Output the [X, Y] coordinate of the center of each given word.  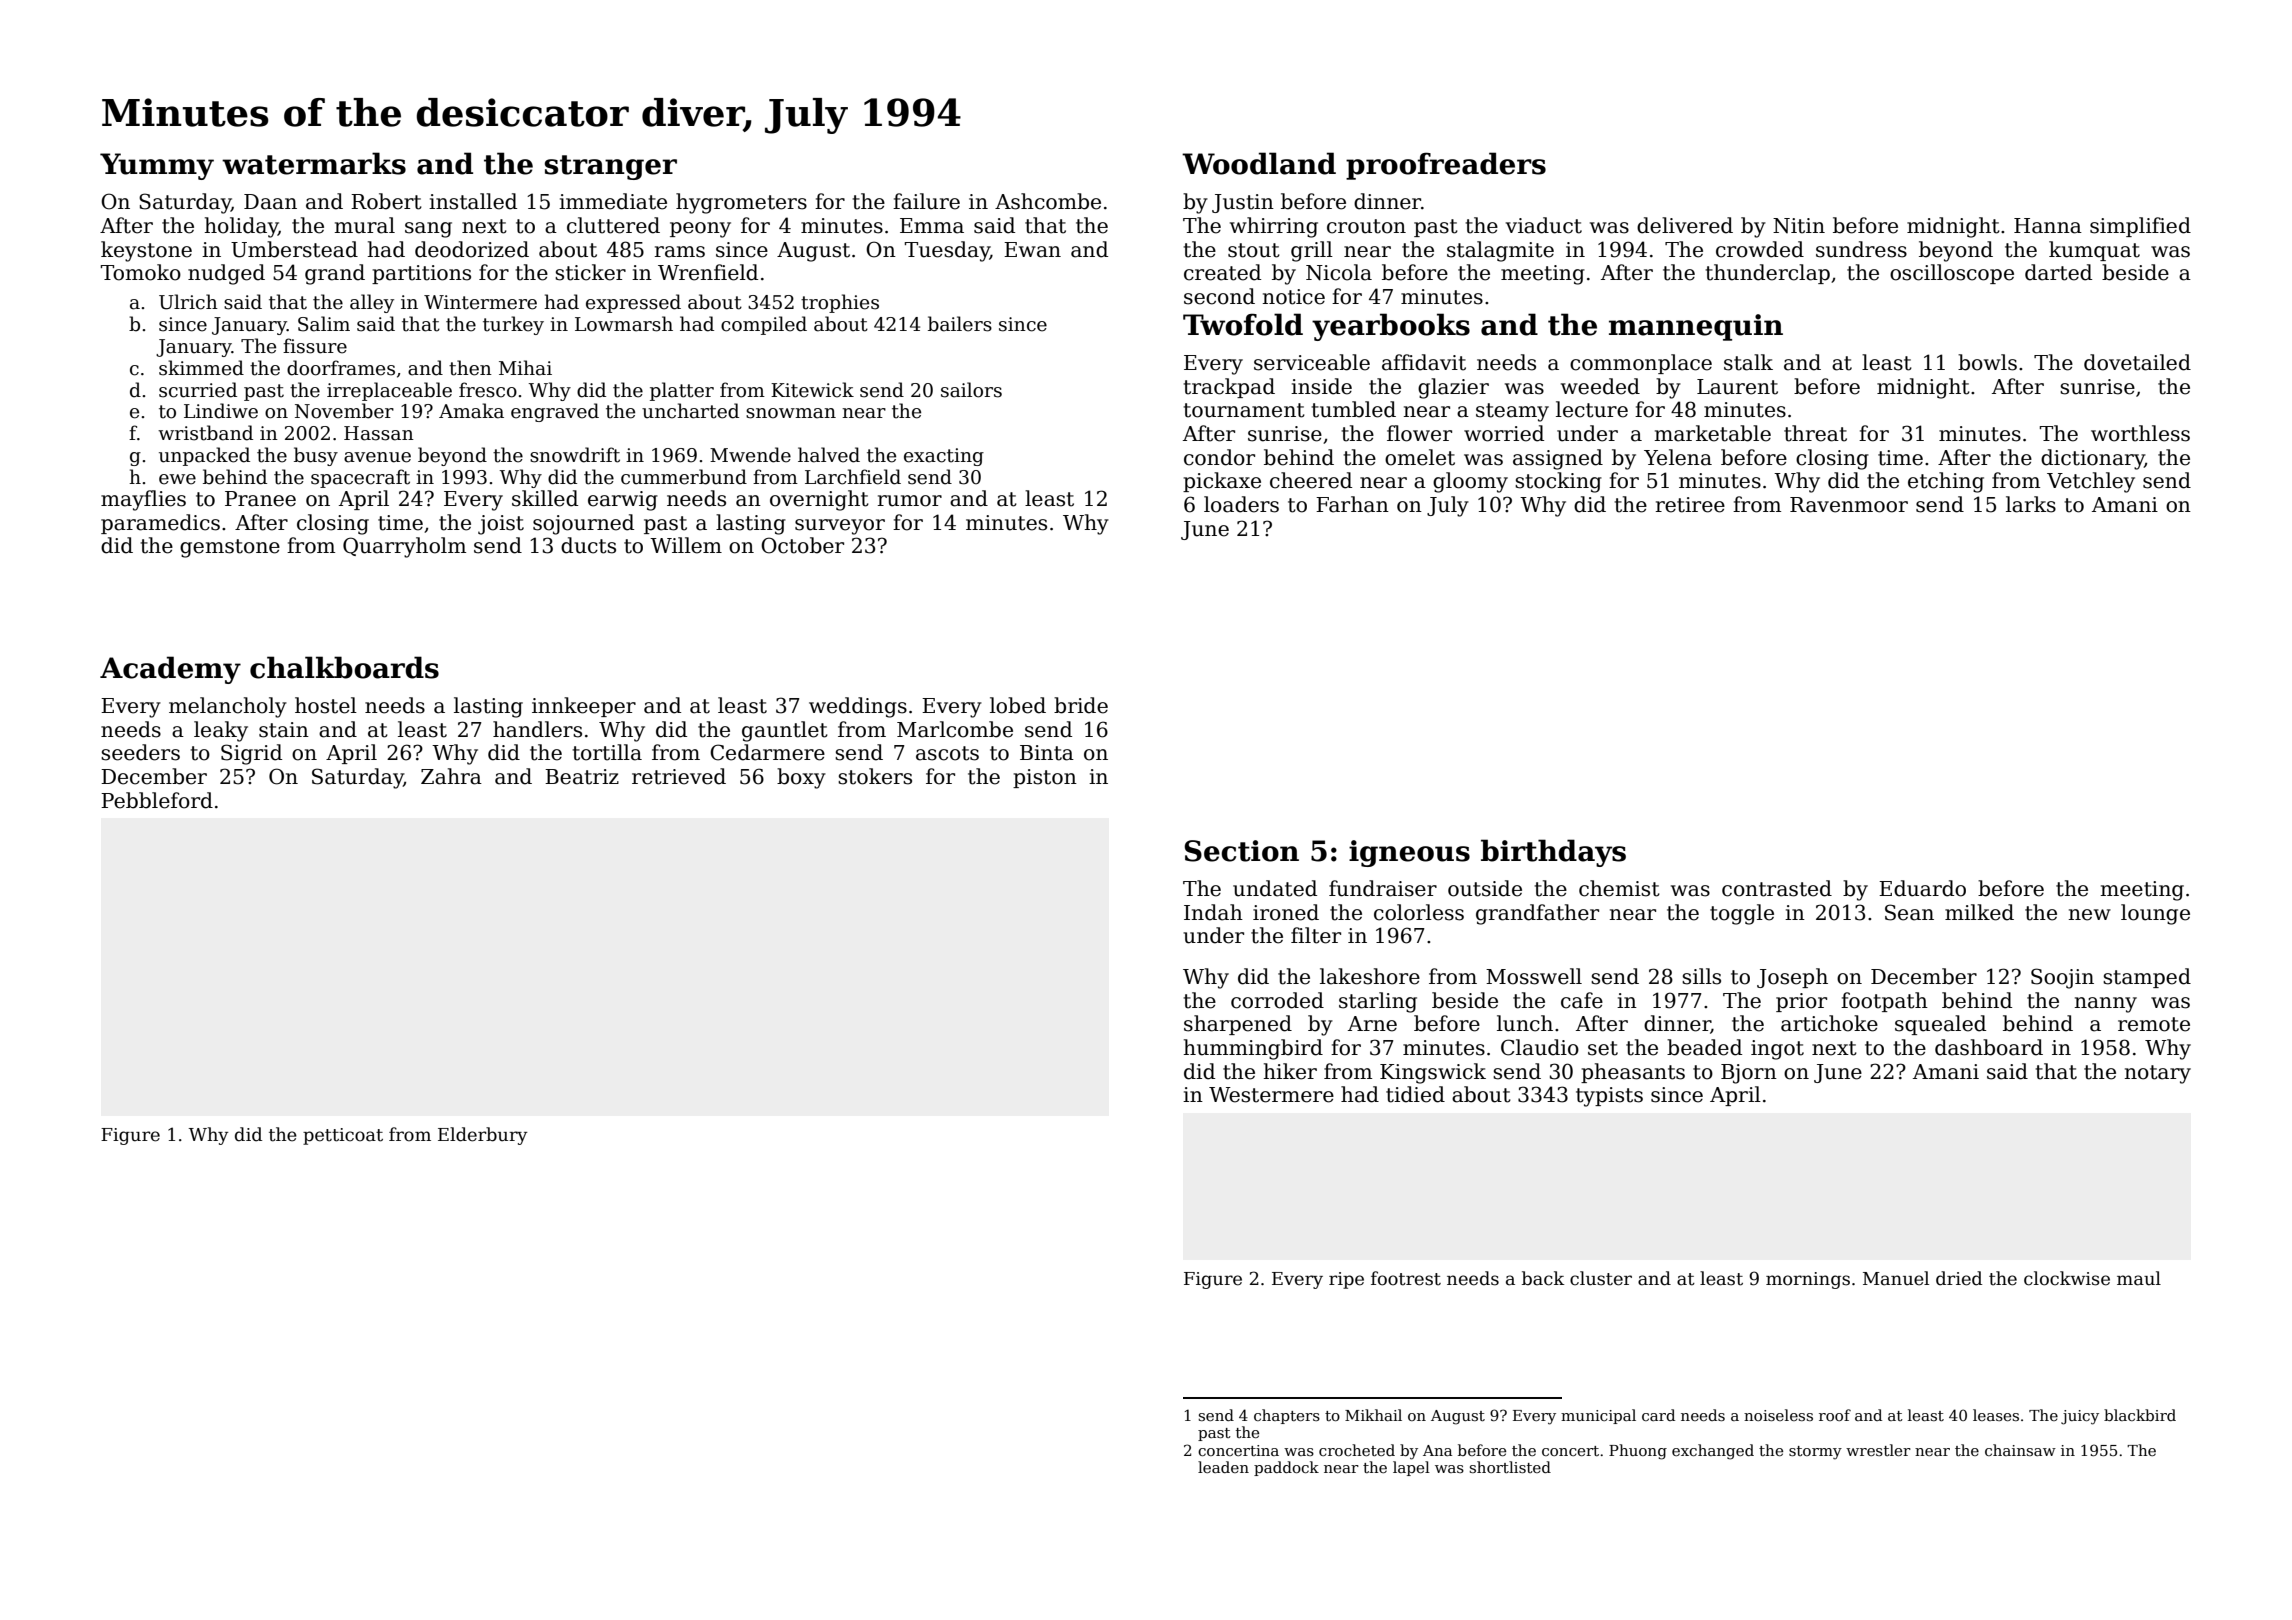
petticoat [343, 1136]
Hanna [2048, 226]
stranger [611, 167]
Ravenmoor [1849, 505]
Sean [1909, 912]
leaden [1223, 1467]
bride [1081, 705]
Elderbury [483, 1136]
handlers [537, 729]
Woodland [1259, 163]
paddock [1286, 1468]
